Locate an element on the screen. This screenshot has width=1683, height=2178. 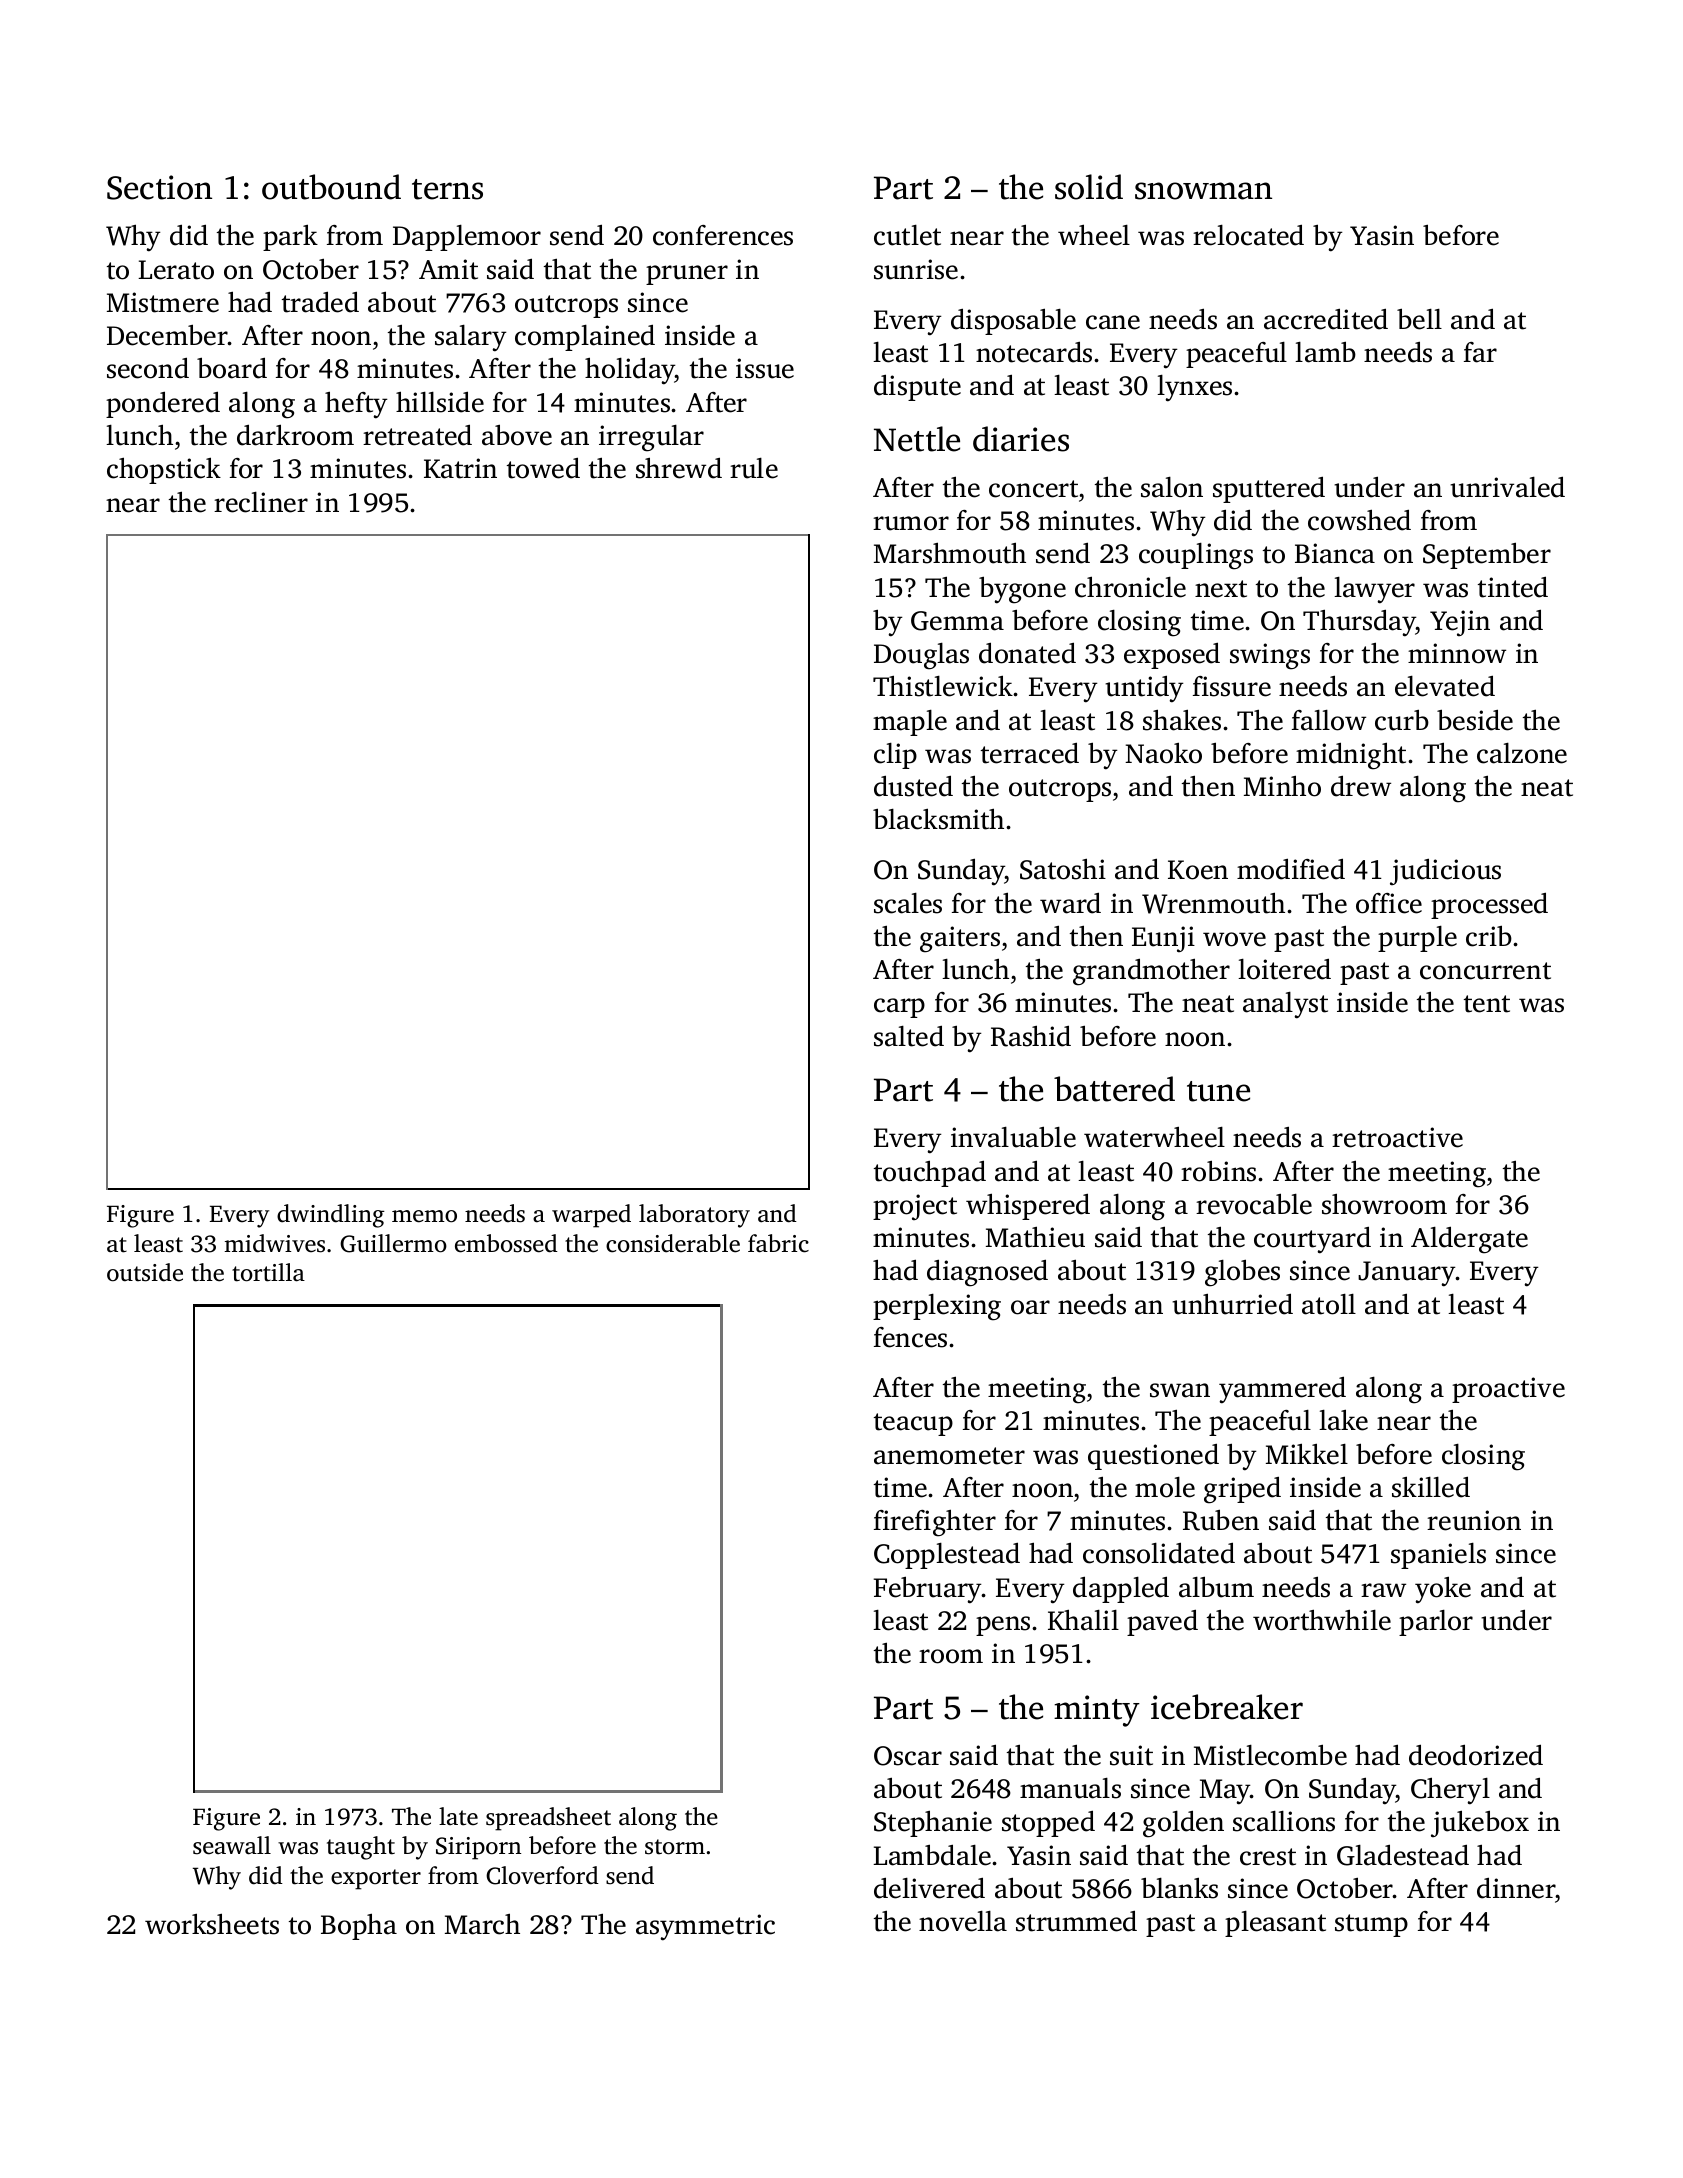
considerable is located at coordinates (673, 1243).
